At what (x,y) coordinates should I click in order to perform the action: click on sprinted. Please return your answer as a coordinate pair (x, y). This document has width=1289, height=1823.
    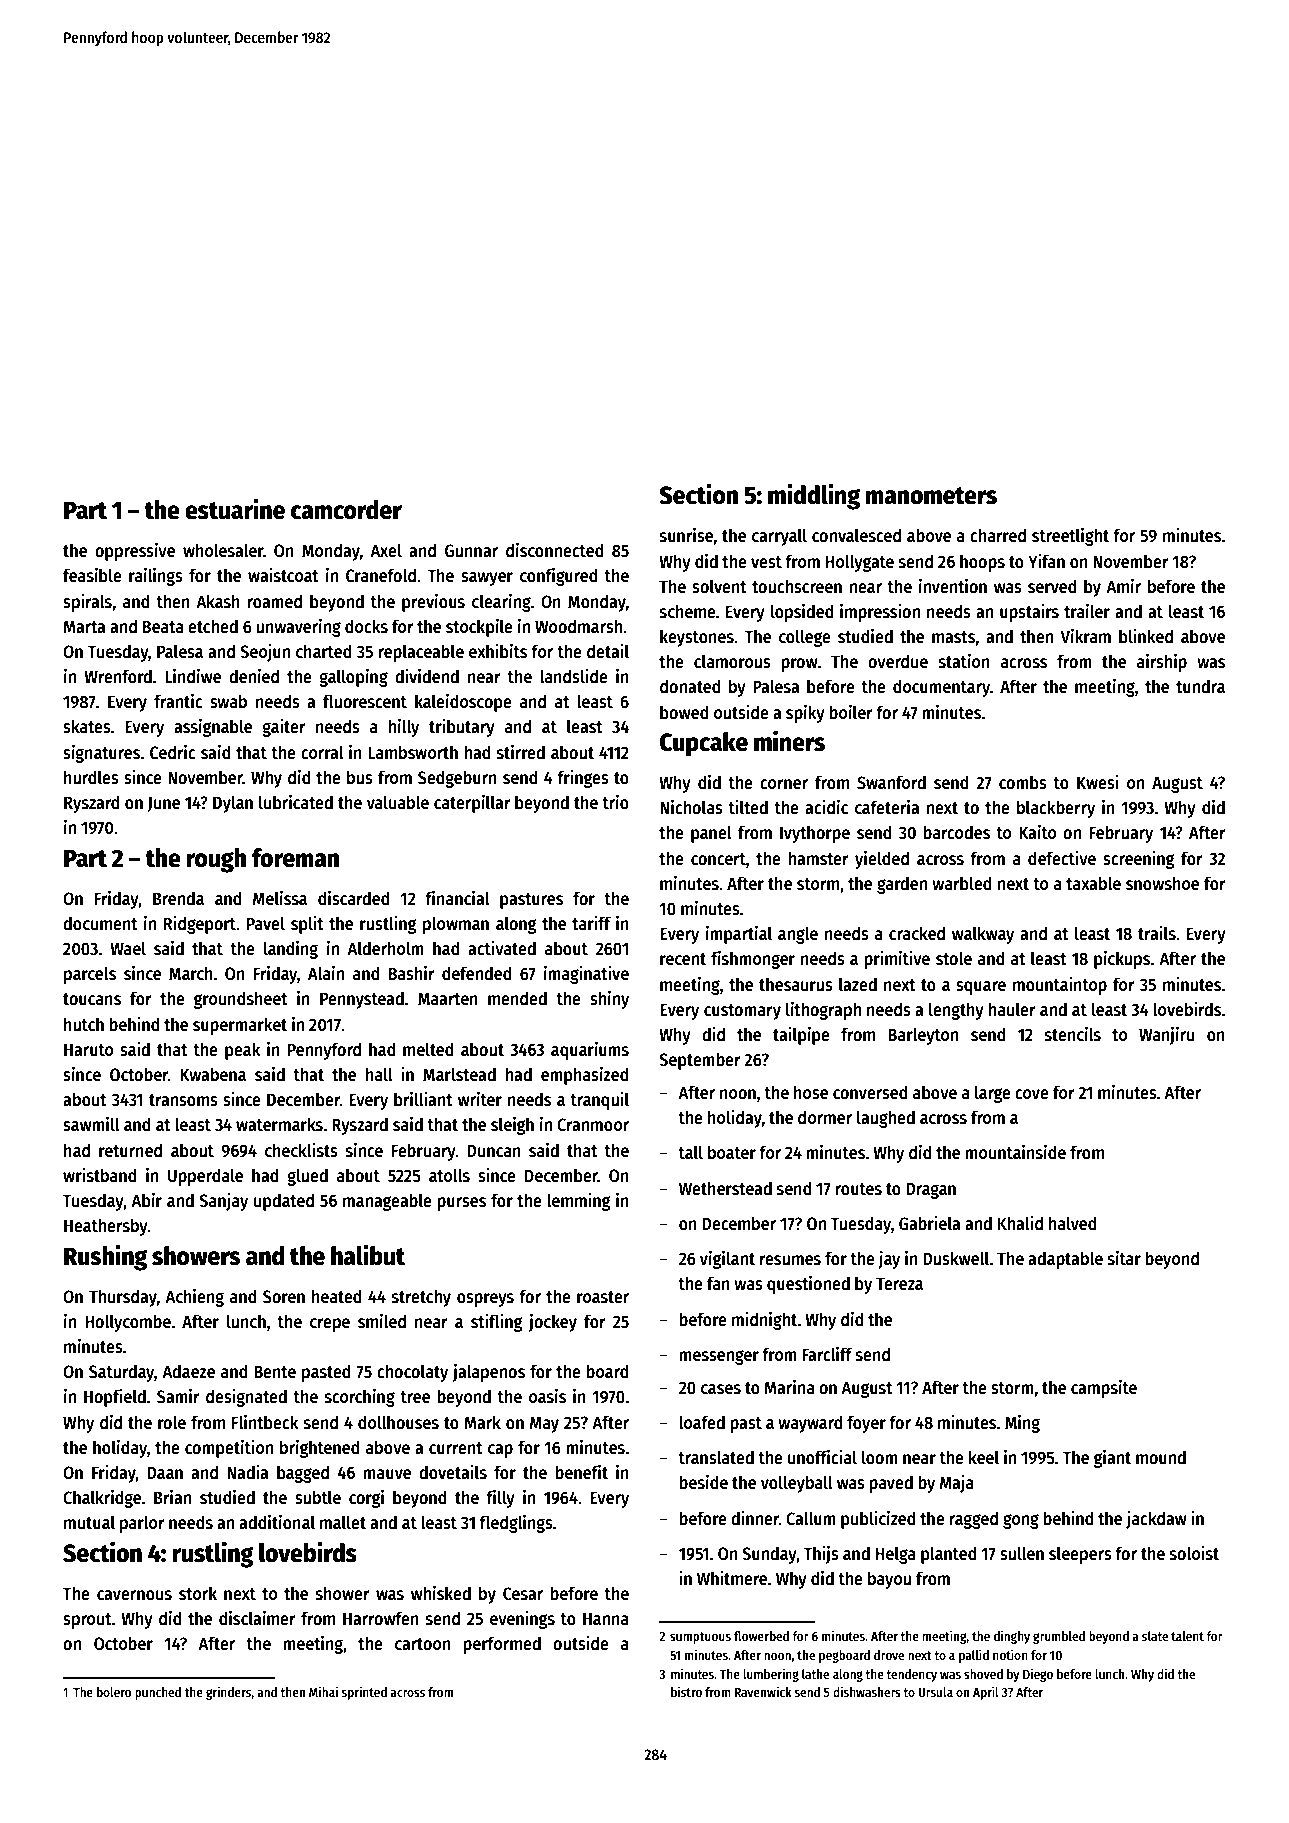
    Looking at the image, I should click on (364, 1693).
